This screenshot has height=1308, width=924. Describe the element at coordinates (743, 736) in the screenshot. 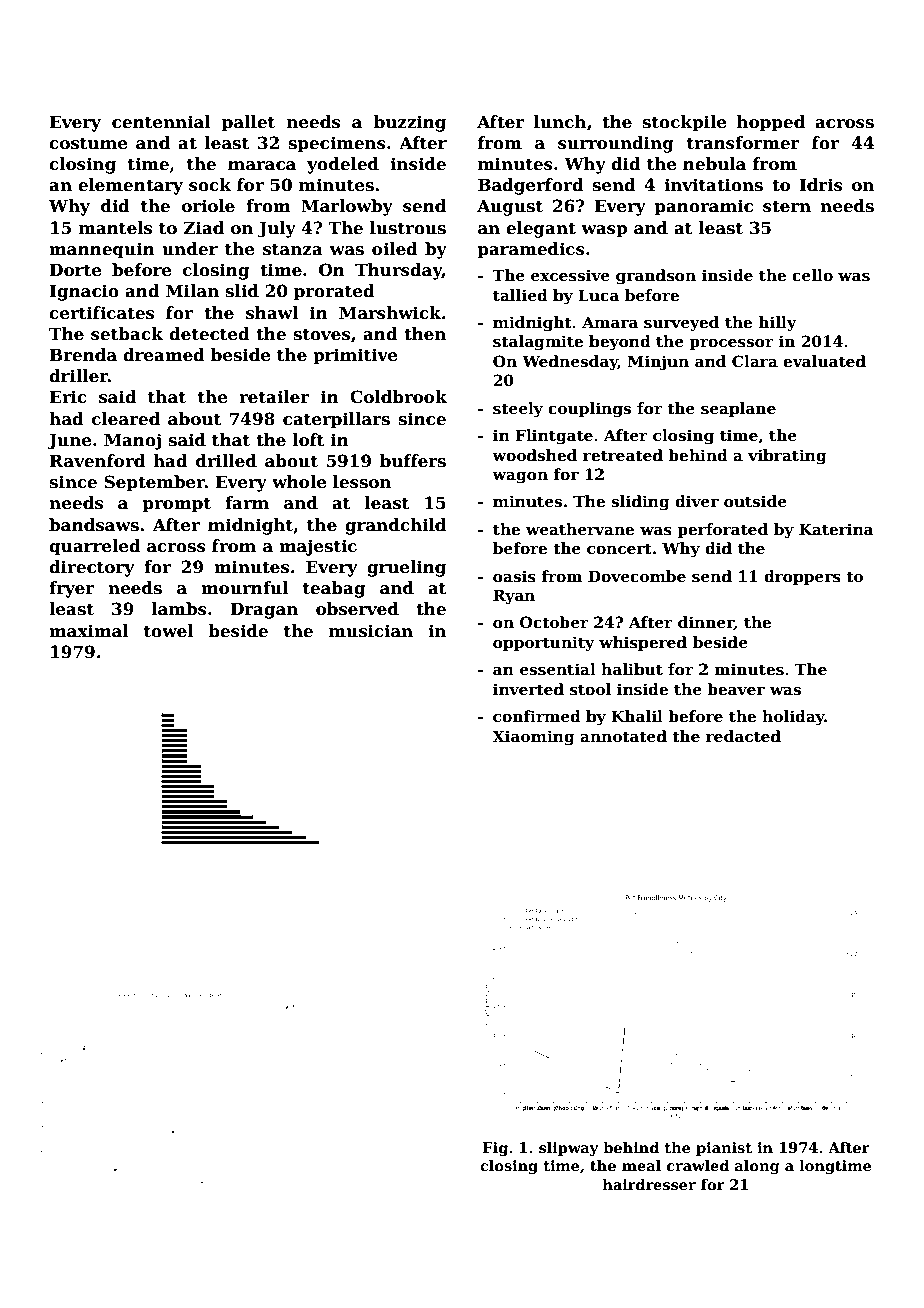

I see `redacted` at that location.
